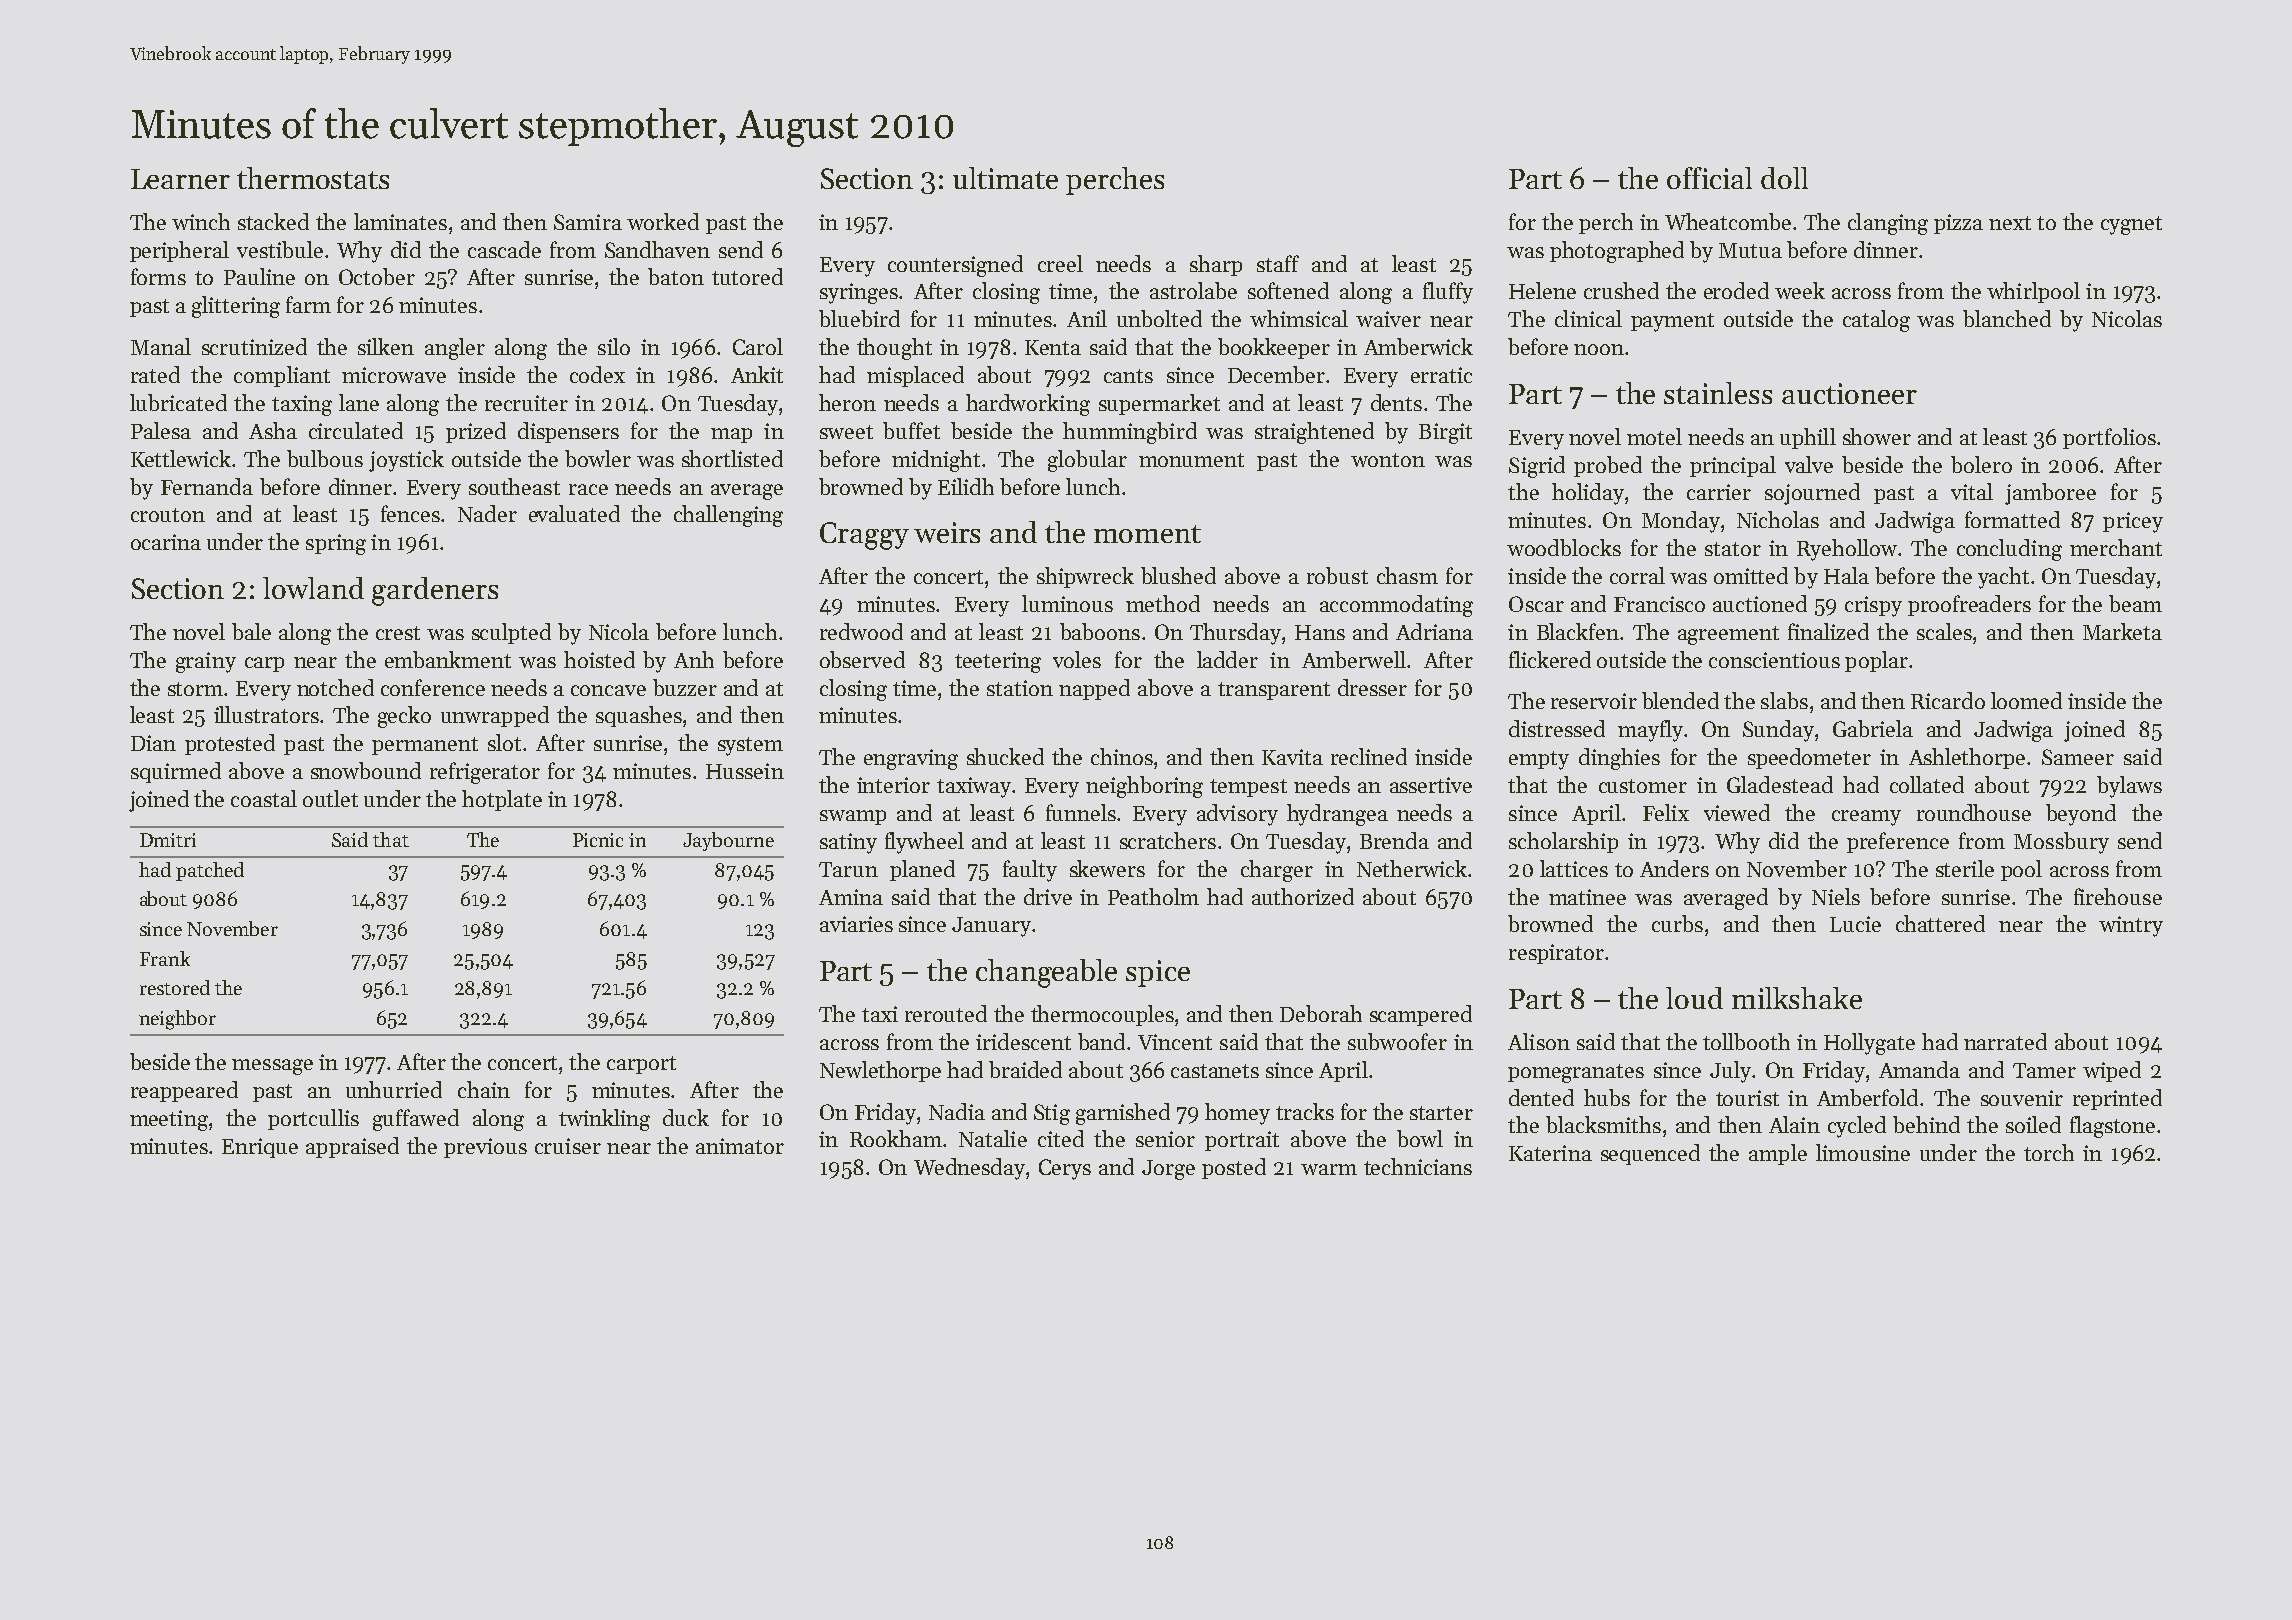 The width and height of the screenshot is (2292, 1620). I want to click on doll, so click(1784, 178).
